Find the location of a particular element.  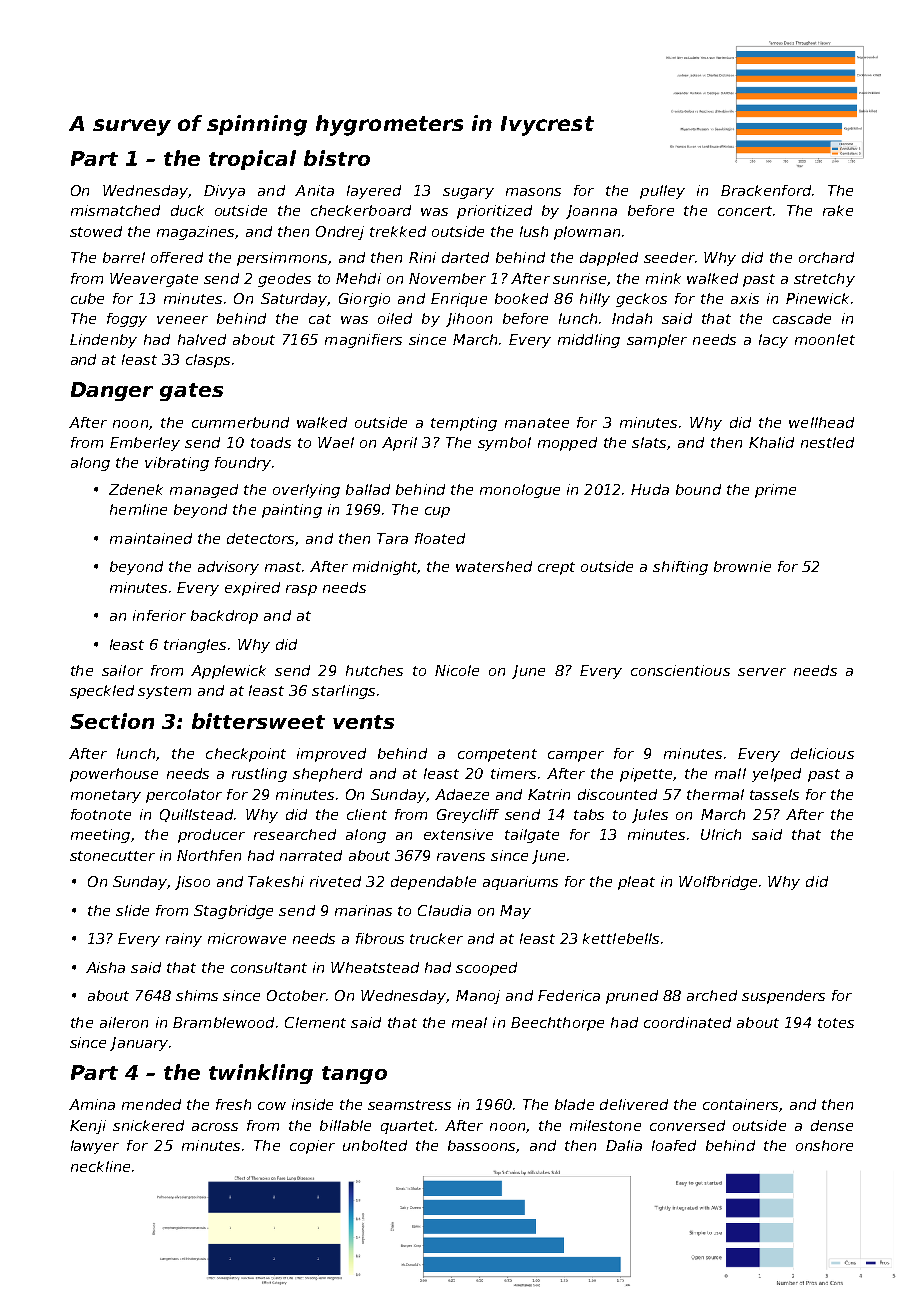

mended is located at coordinates (151, 1104).
